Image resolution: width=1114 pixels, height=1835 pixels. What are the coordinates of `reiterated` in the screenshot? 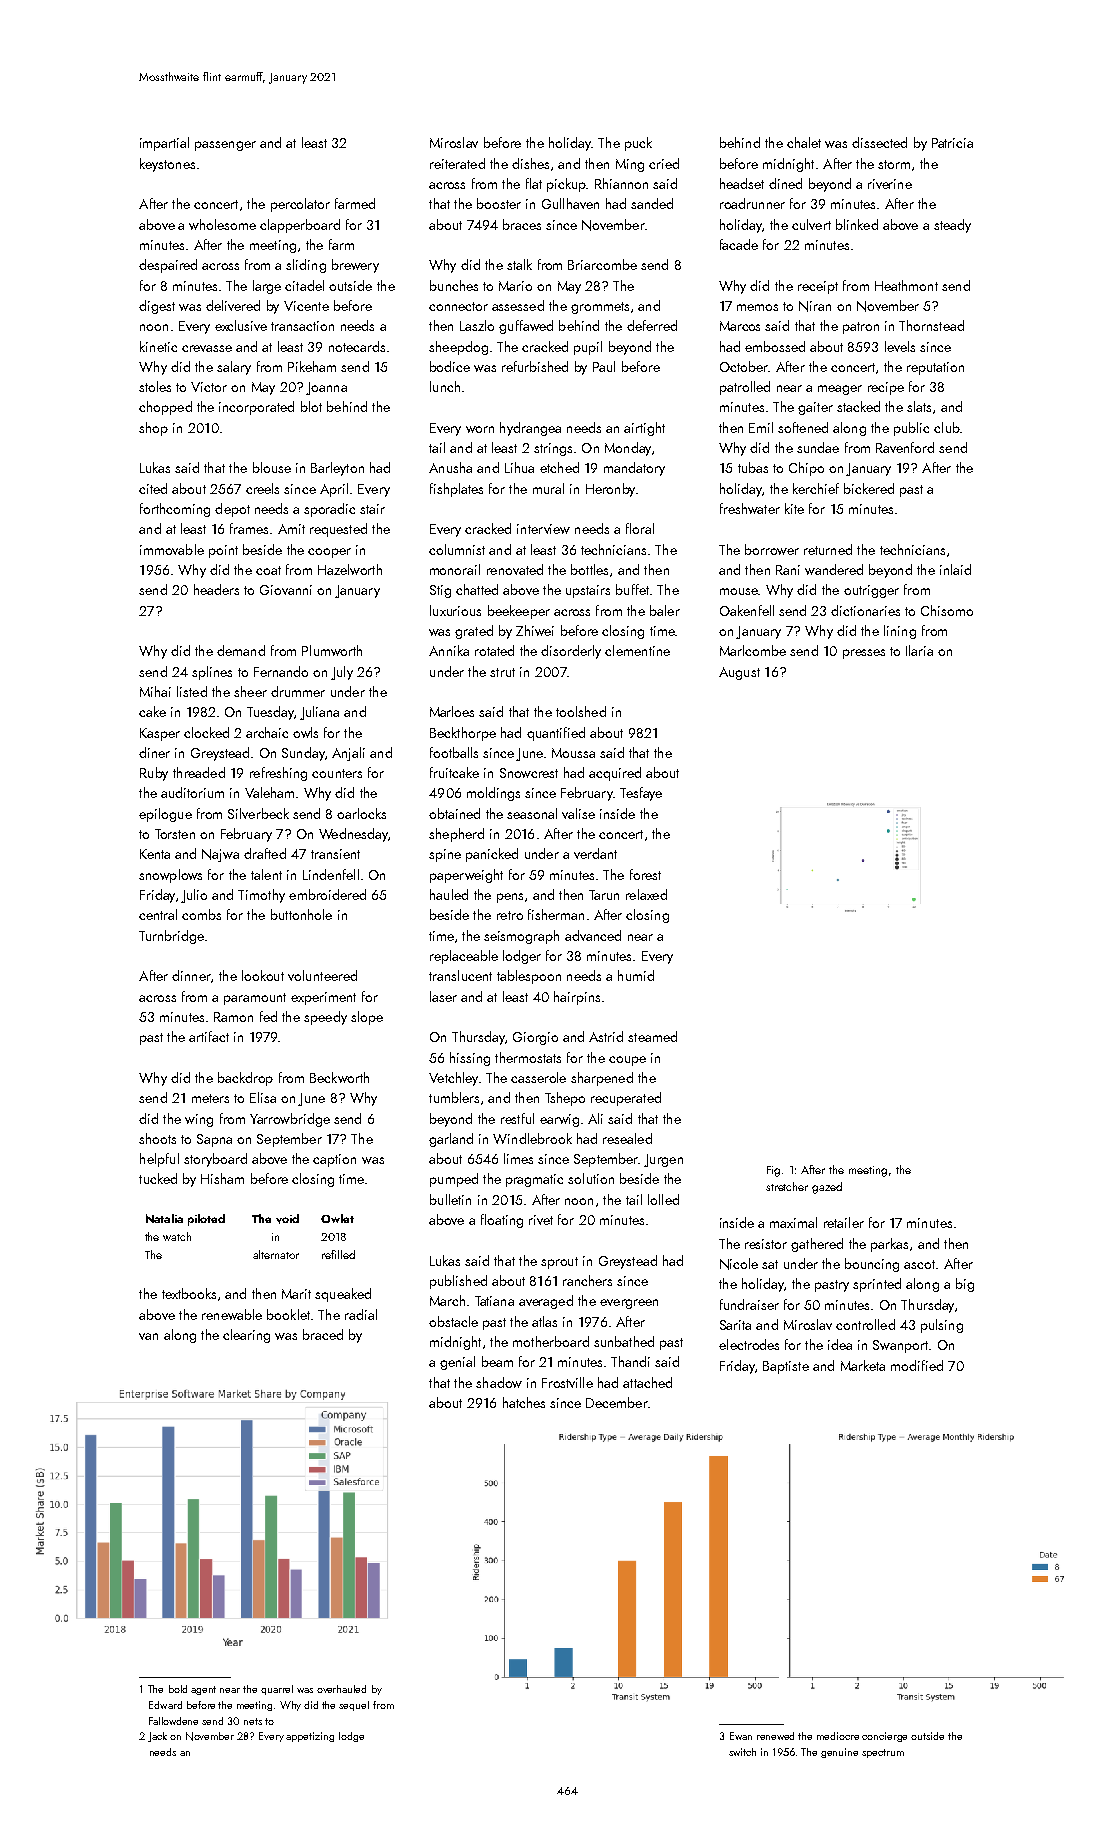 It's located at (457, 163).
